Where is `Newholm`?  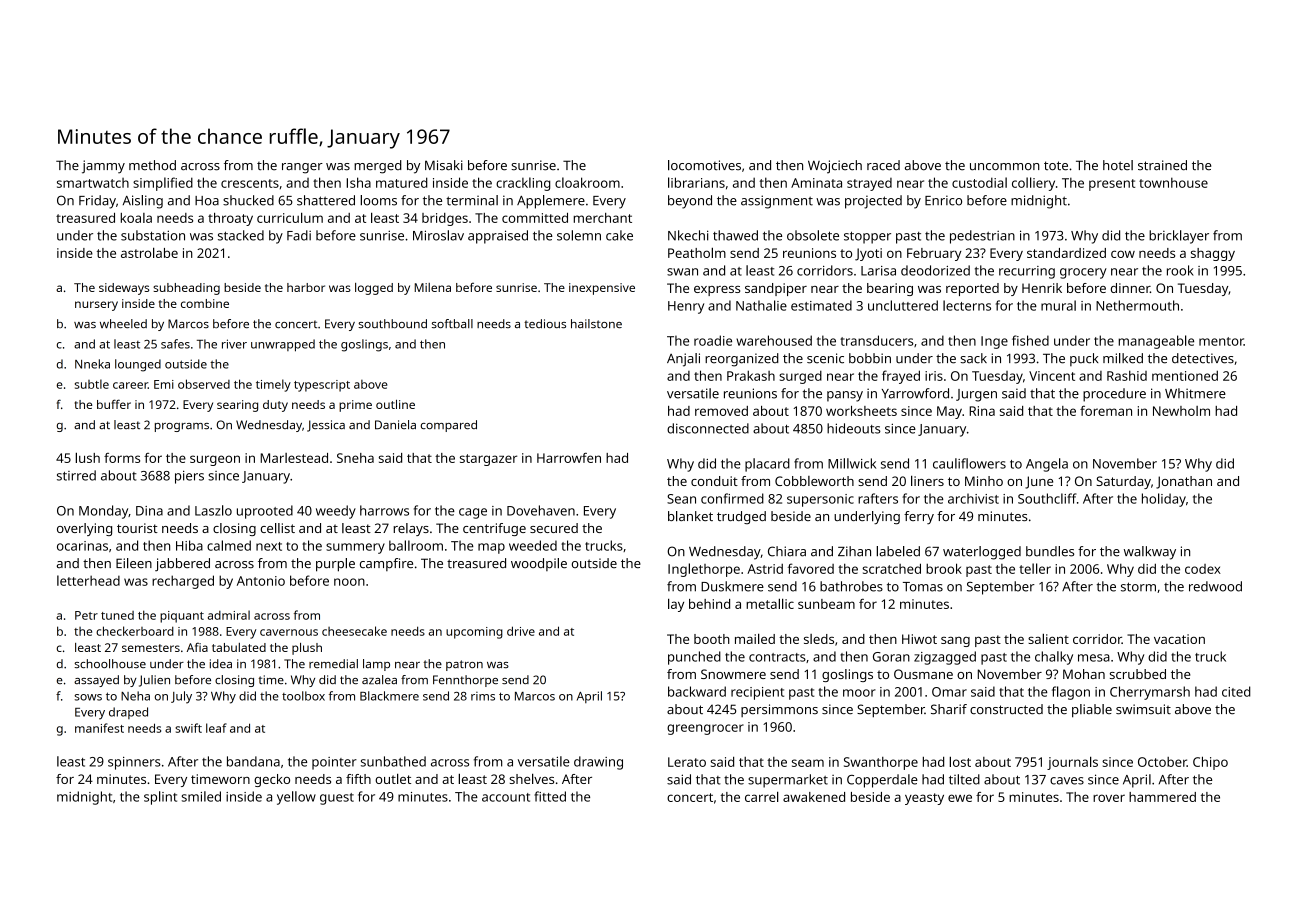 Newholm is located at coordinates (1181, 411).
